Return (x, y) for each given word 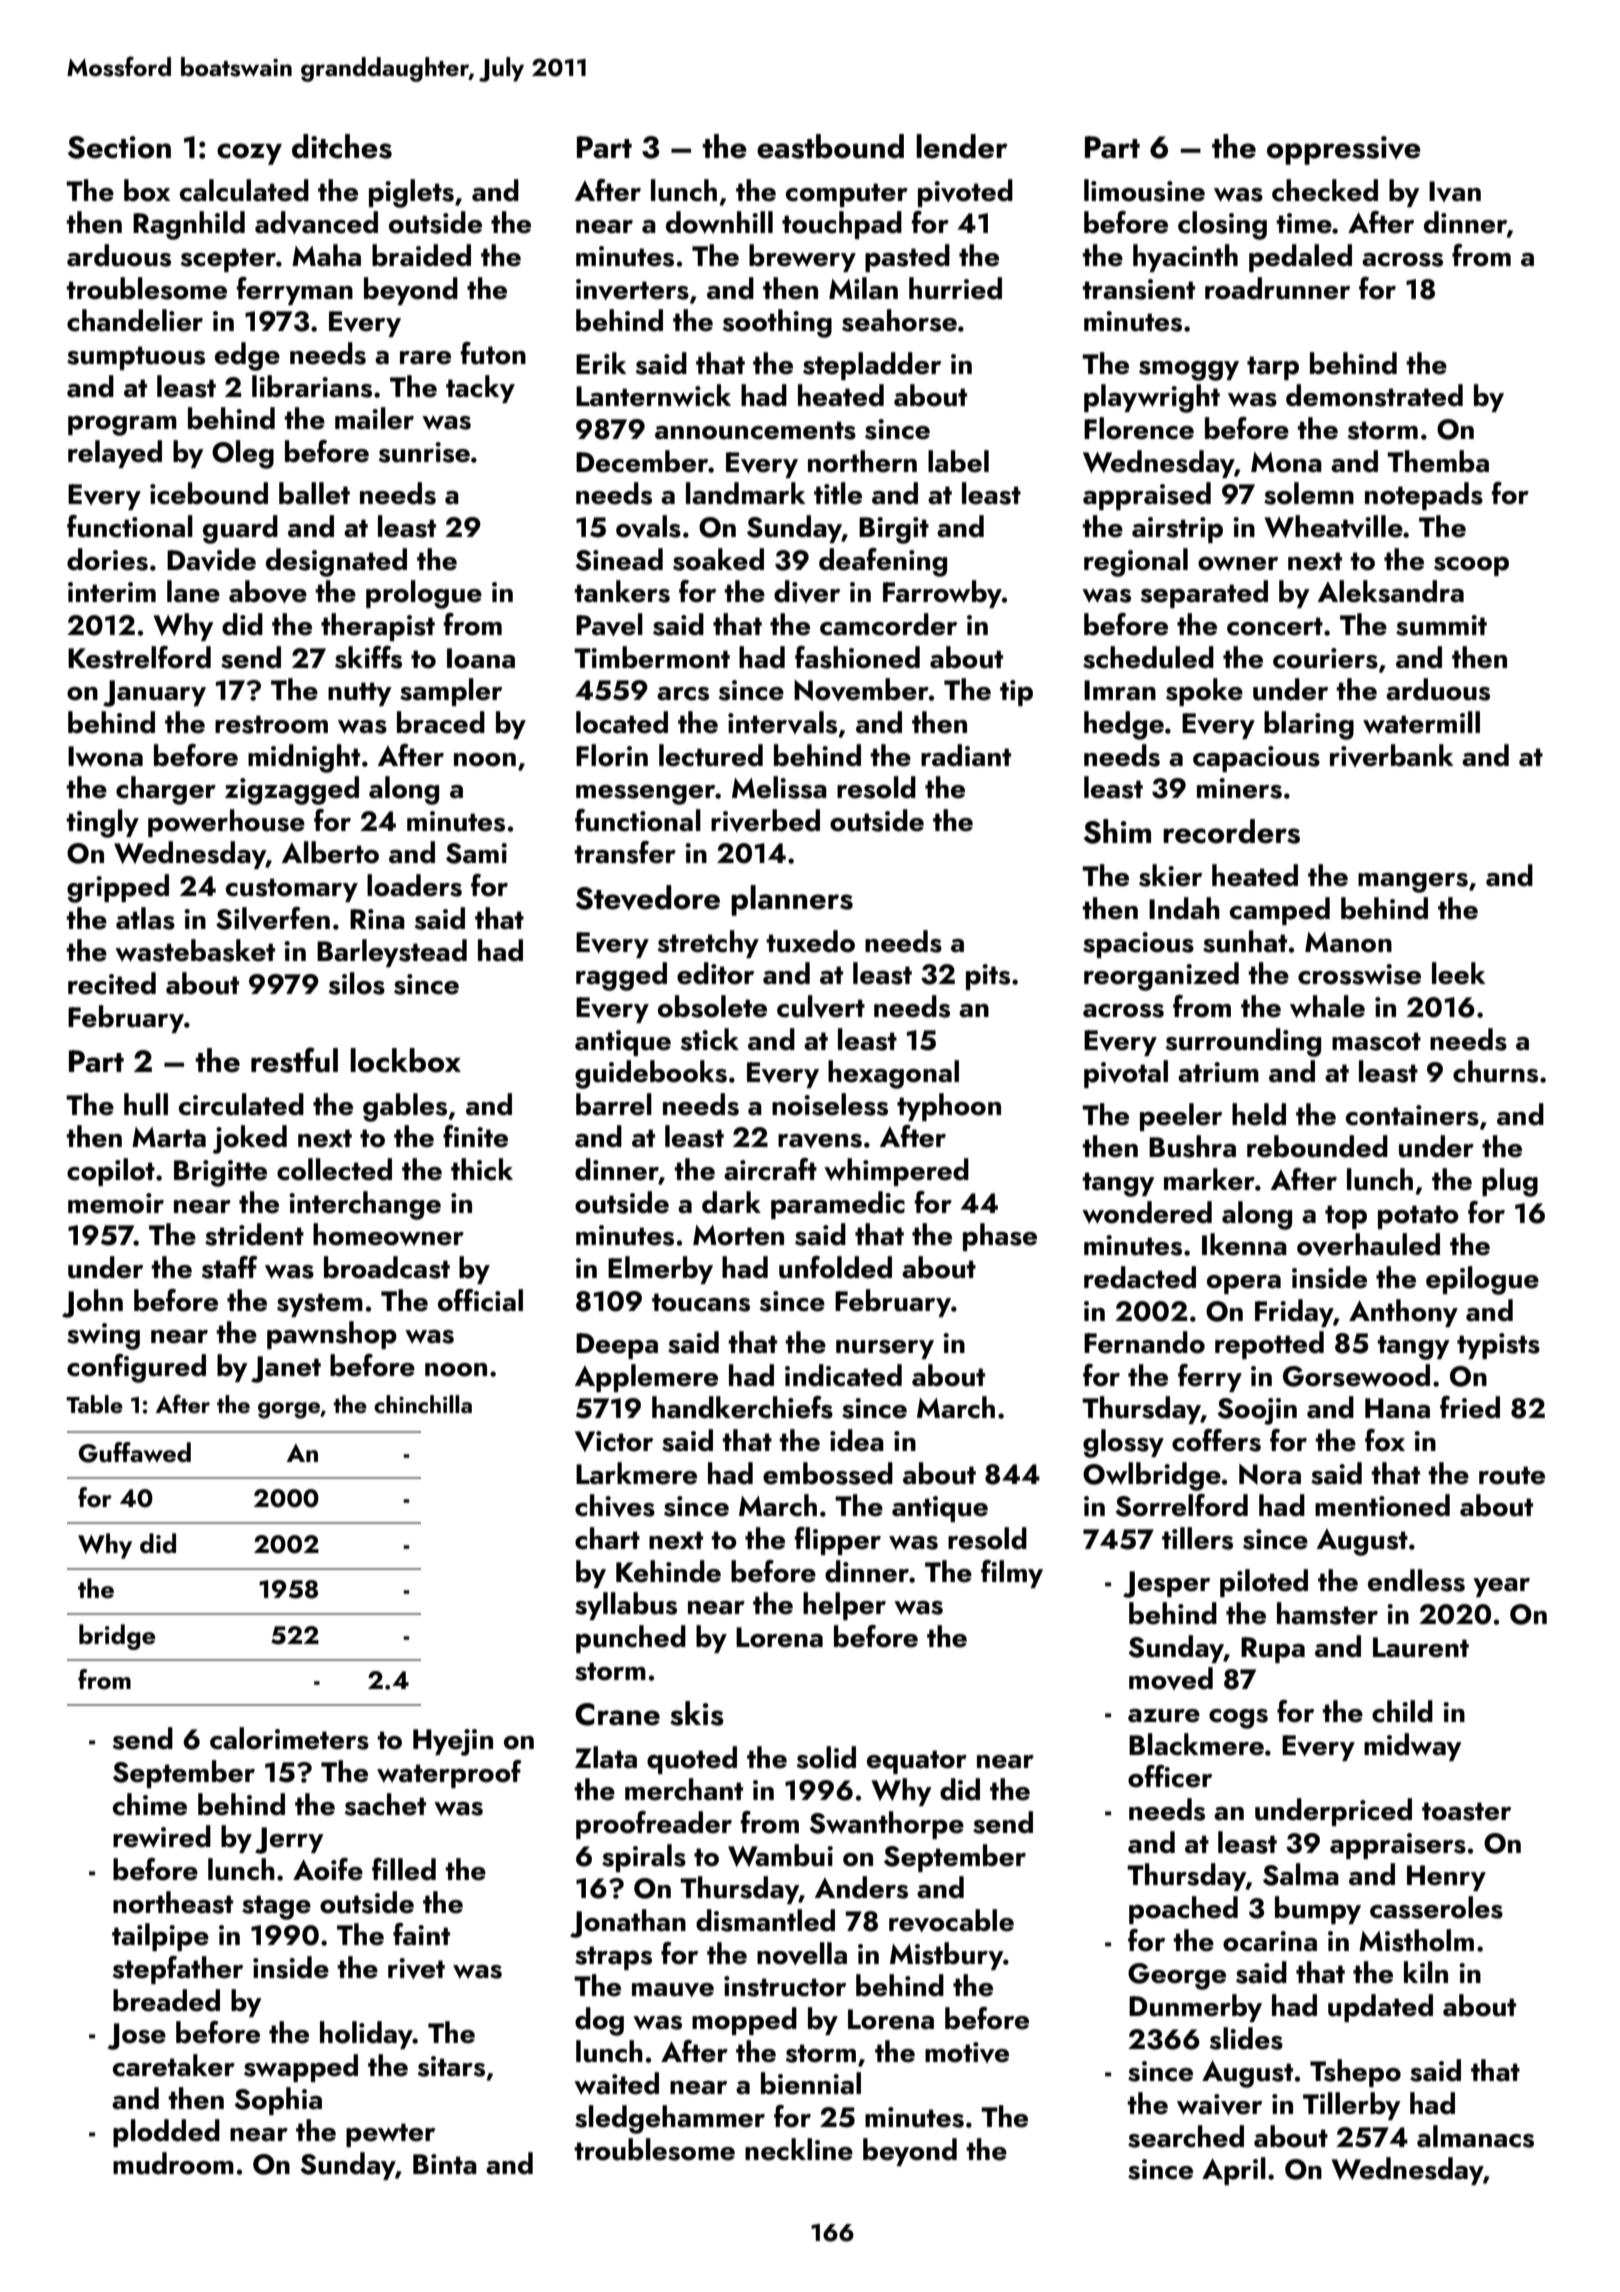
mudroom (173, 2163)
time (1304, 223)
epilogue (1482, 1280)
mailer (374, 418)
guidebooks (651, 1074)
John (92, 1303)
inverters (632, 289)
